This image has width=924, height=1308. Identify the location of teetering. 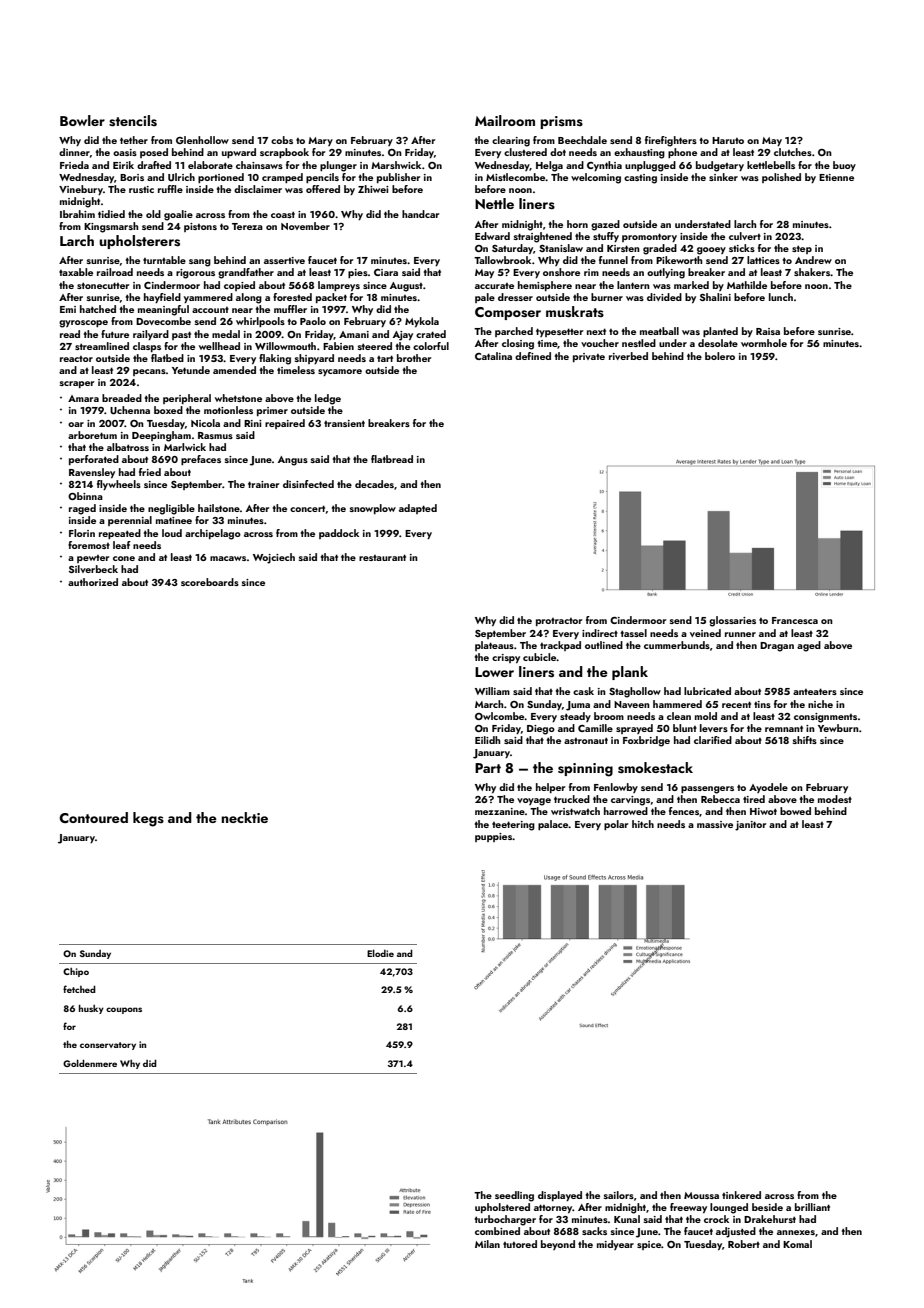
(513, 826).
